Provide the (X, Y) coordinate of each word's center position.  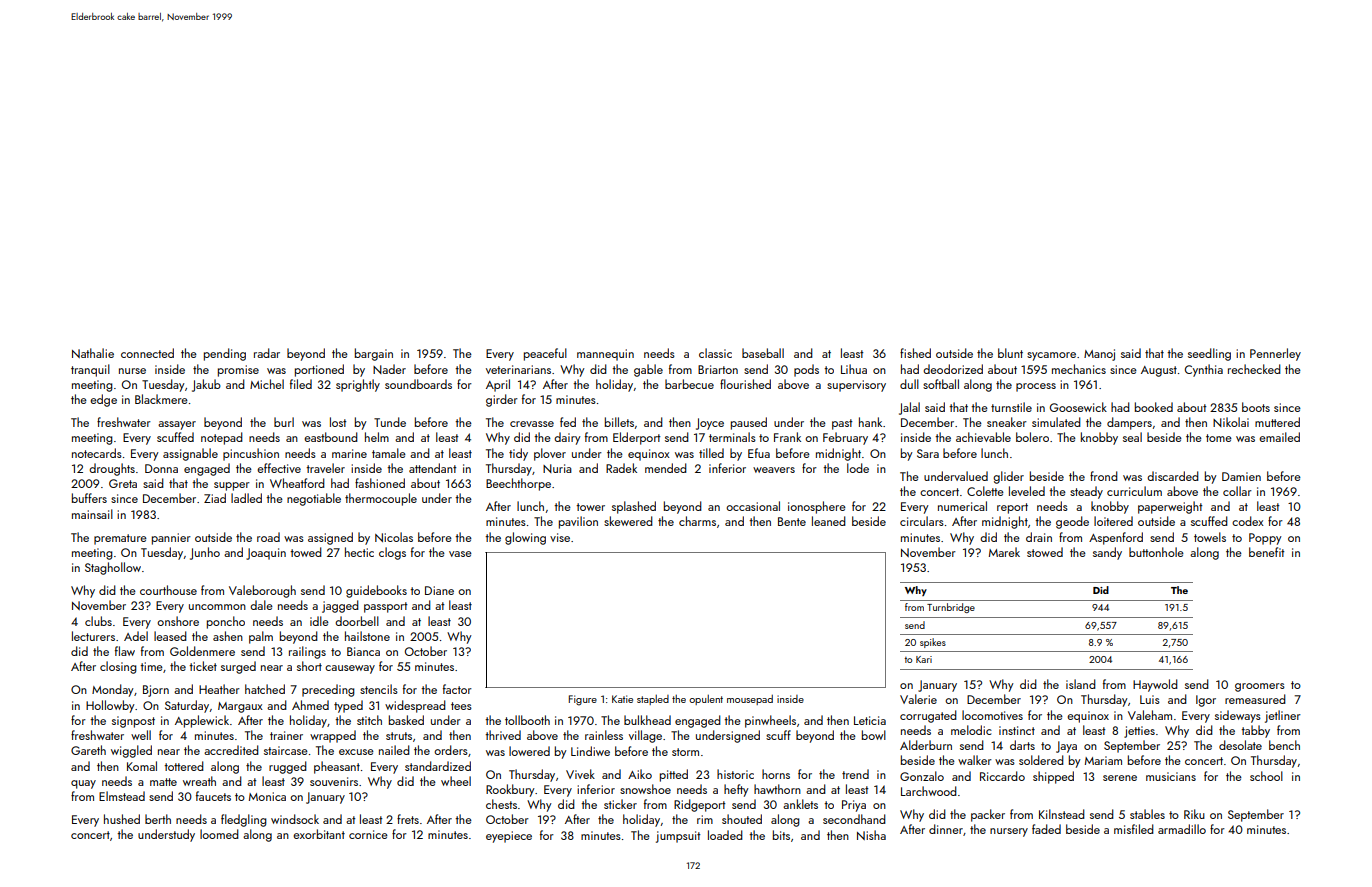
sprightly (358, 385)
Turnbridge (951, 608)
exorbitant (319, 834)
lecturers (93, 636)
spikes (933, 643)
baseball (763, 353)
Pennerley (1275, 354)
